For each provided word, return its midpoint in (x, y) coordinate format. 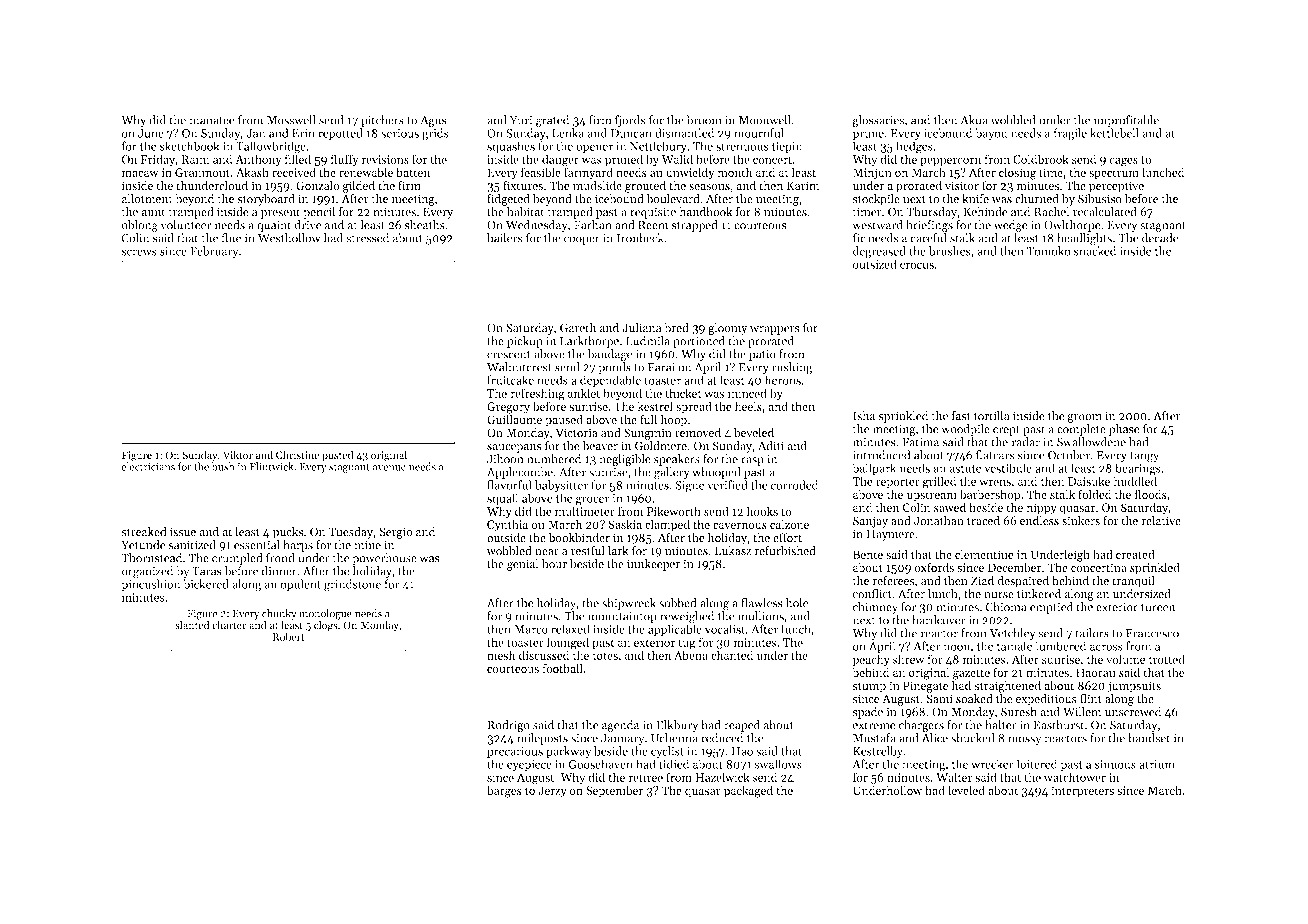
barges (504, 791)
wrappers (775, 330)
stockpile (876, 200)
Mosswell (291, 120)
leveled (966, 790)
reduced (722, 738)
